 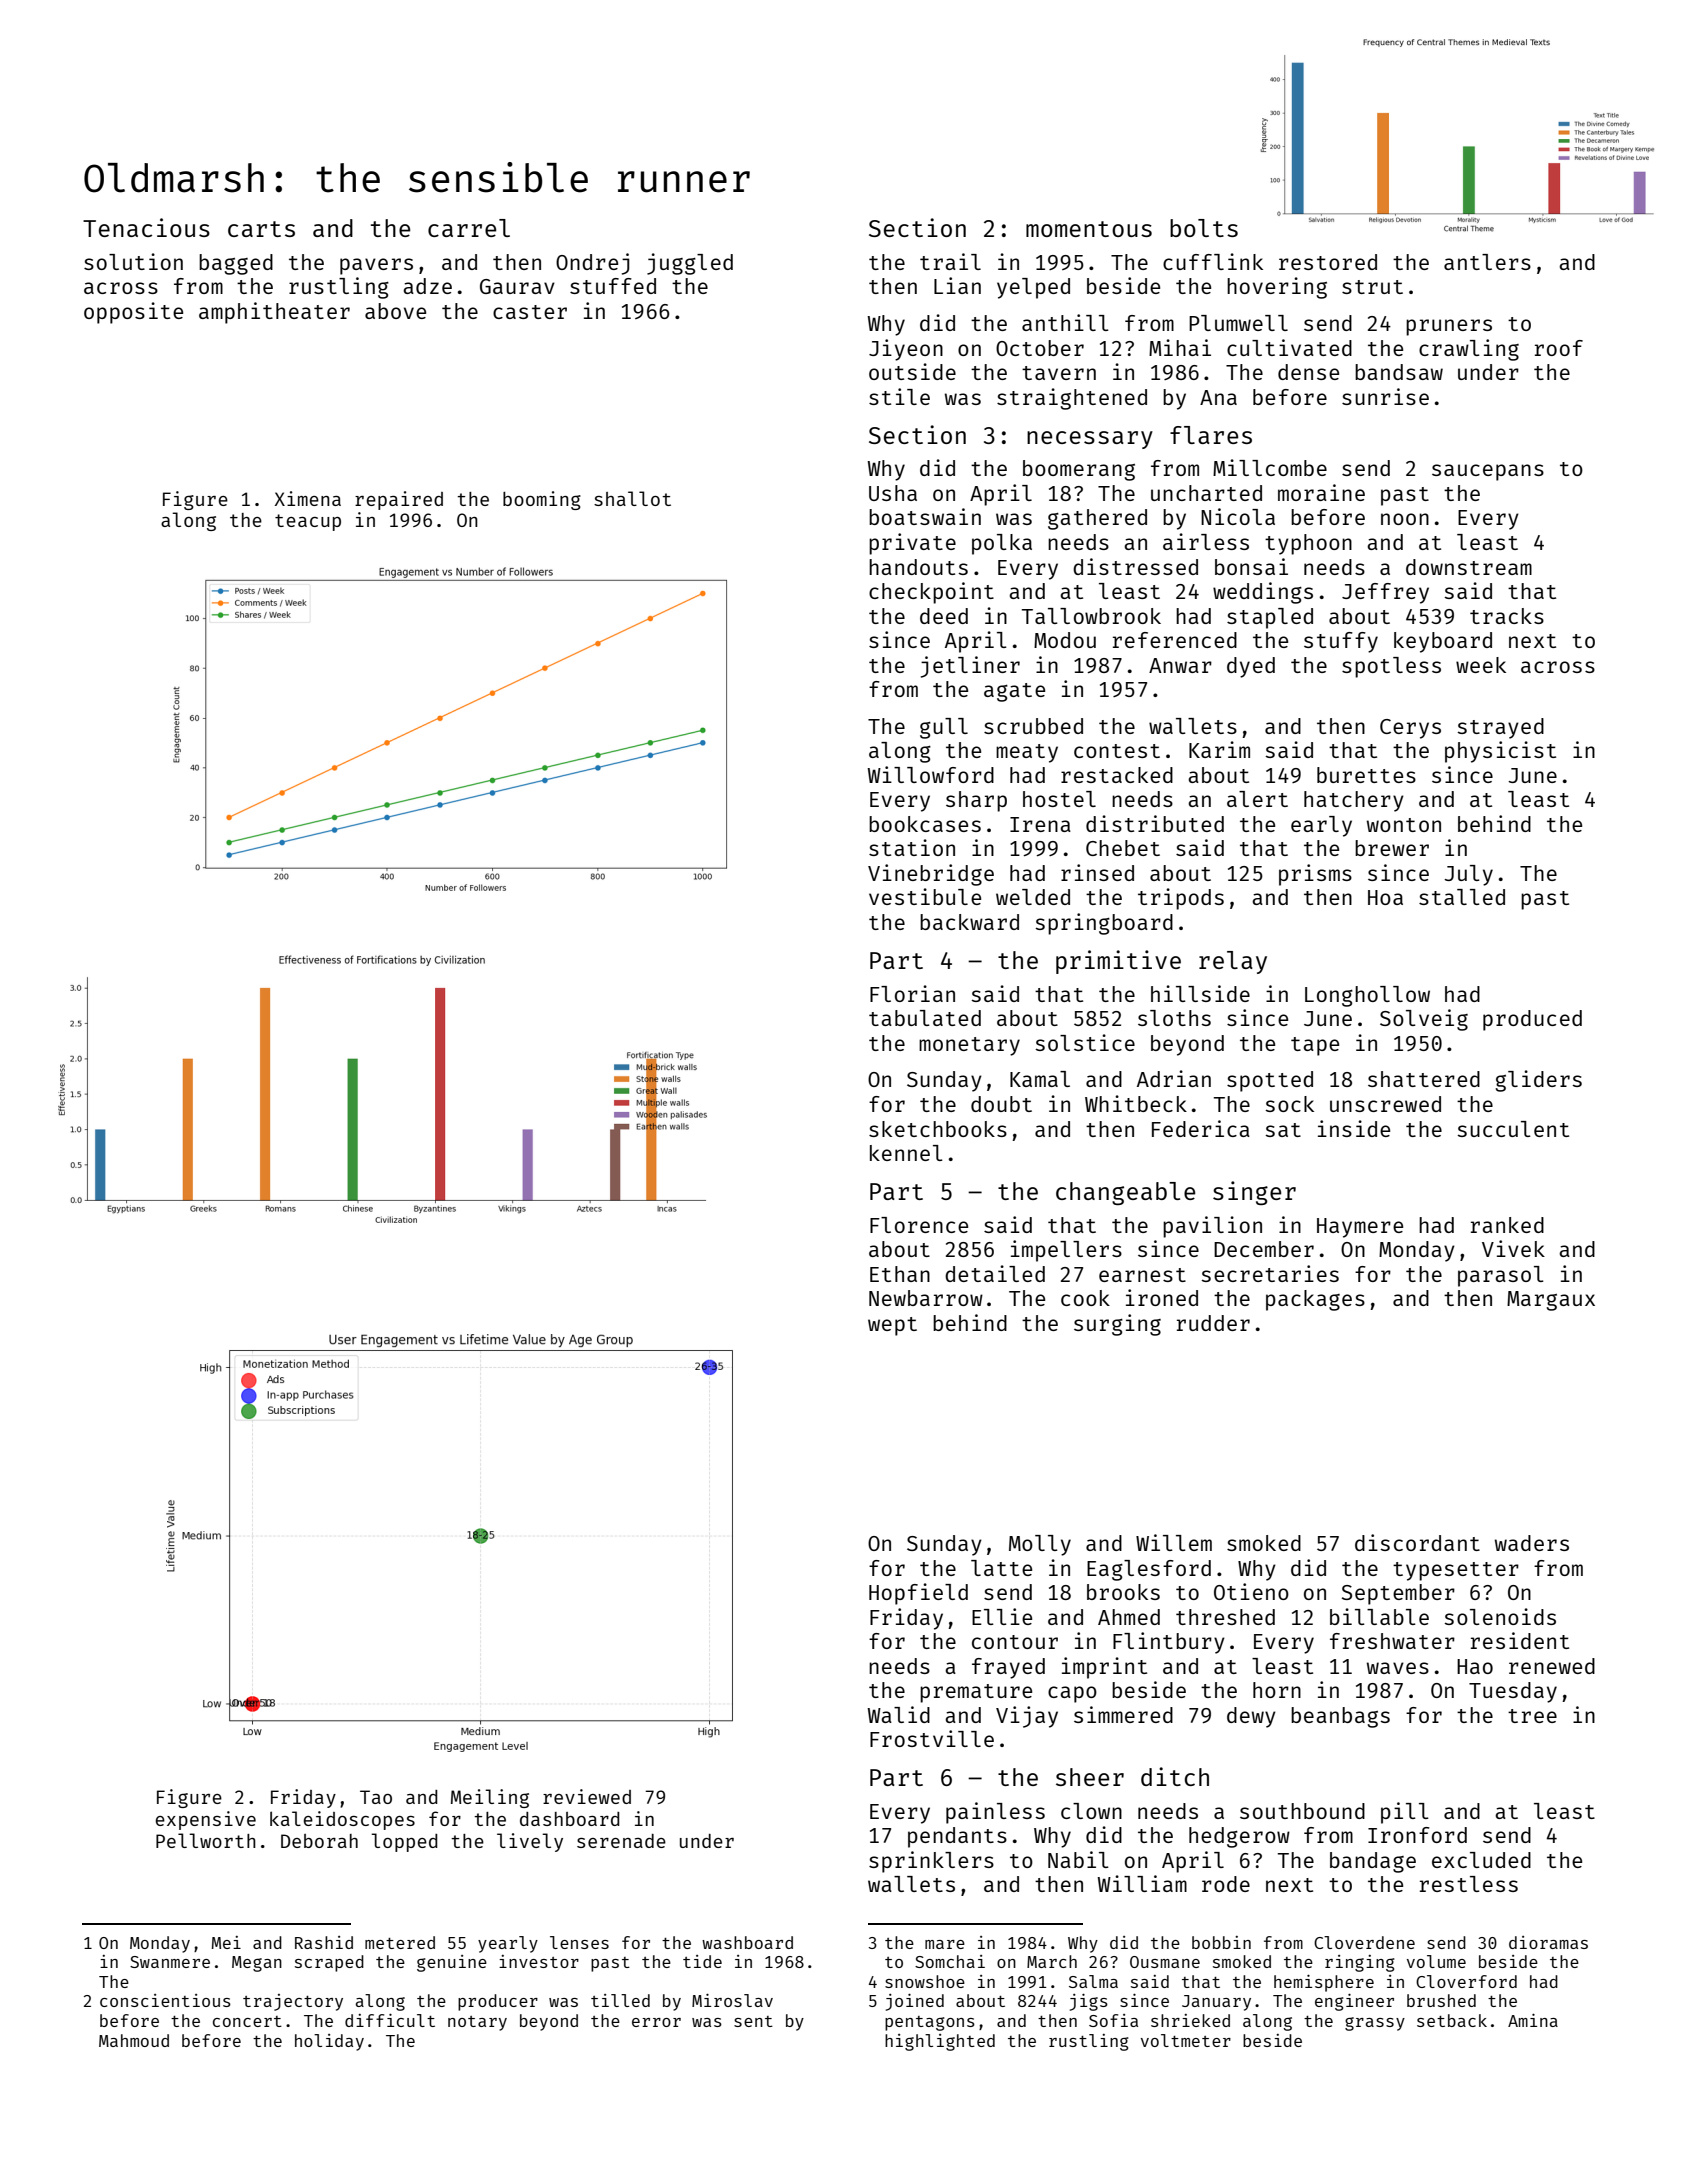 I want to click on Ethan, so click(x=900, y=1274).
